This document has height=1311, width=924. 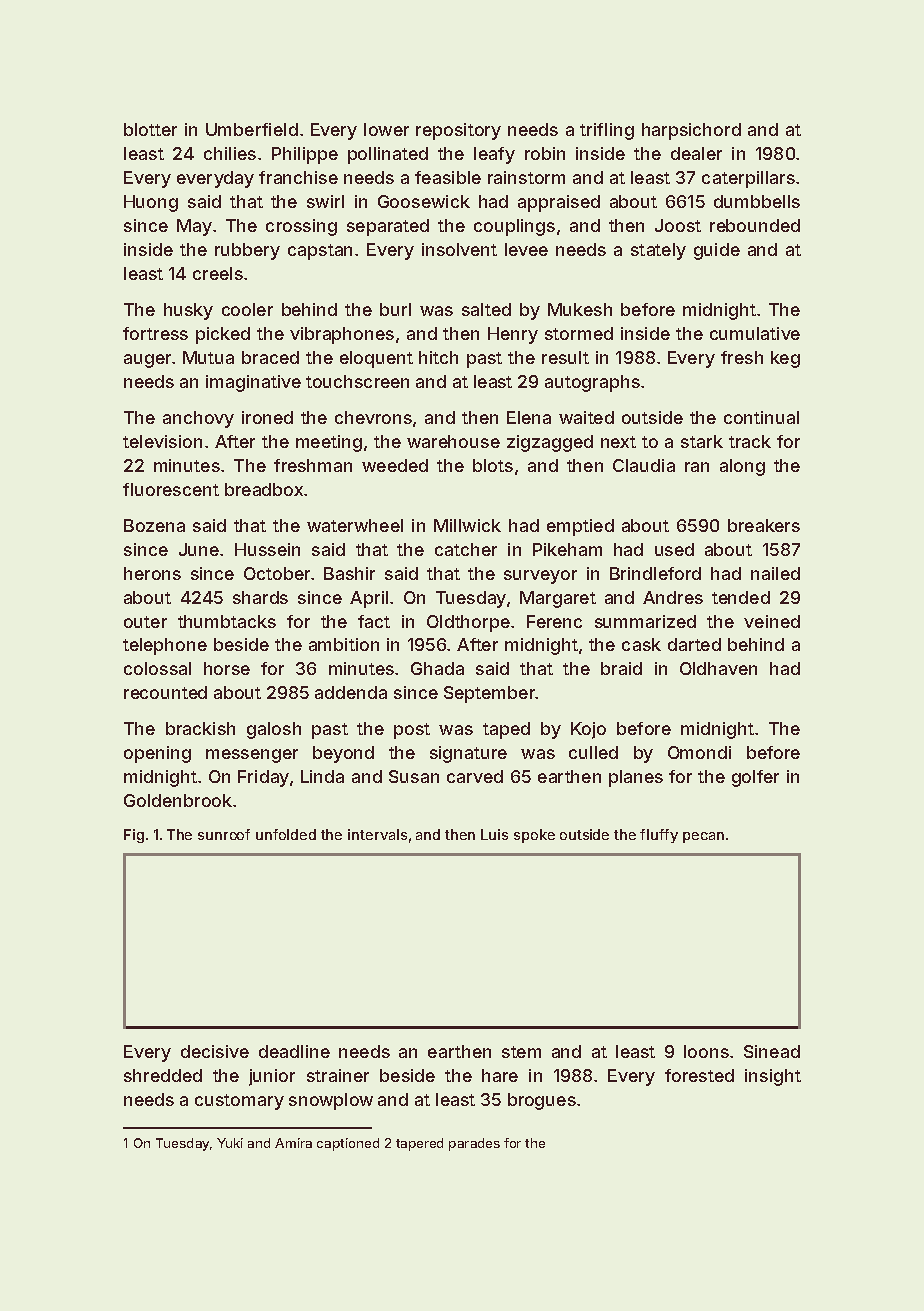 What do you see at coordinates (694, 644) in the document?
I see `darted` at bounding box center [694, 644].
